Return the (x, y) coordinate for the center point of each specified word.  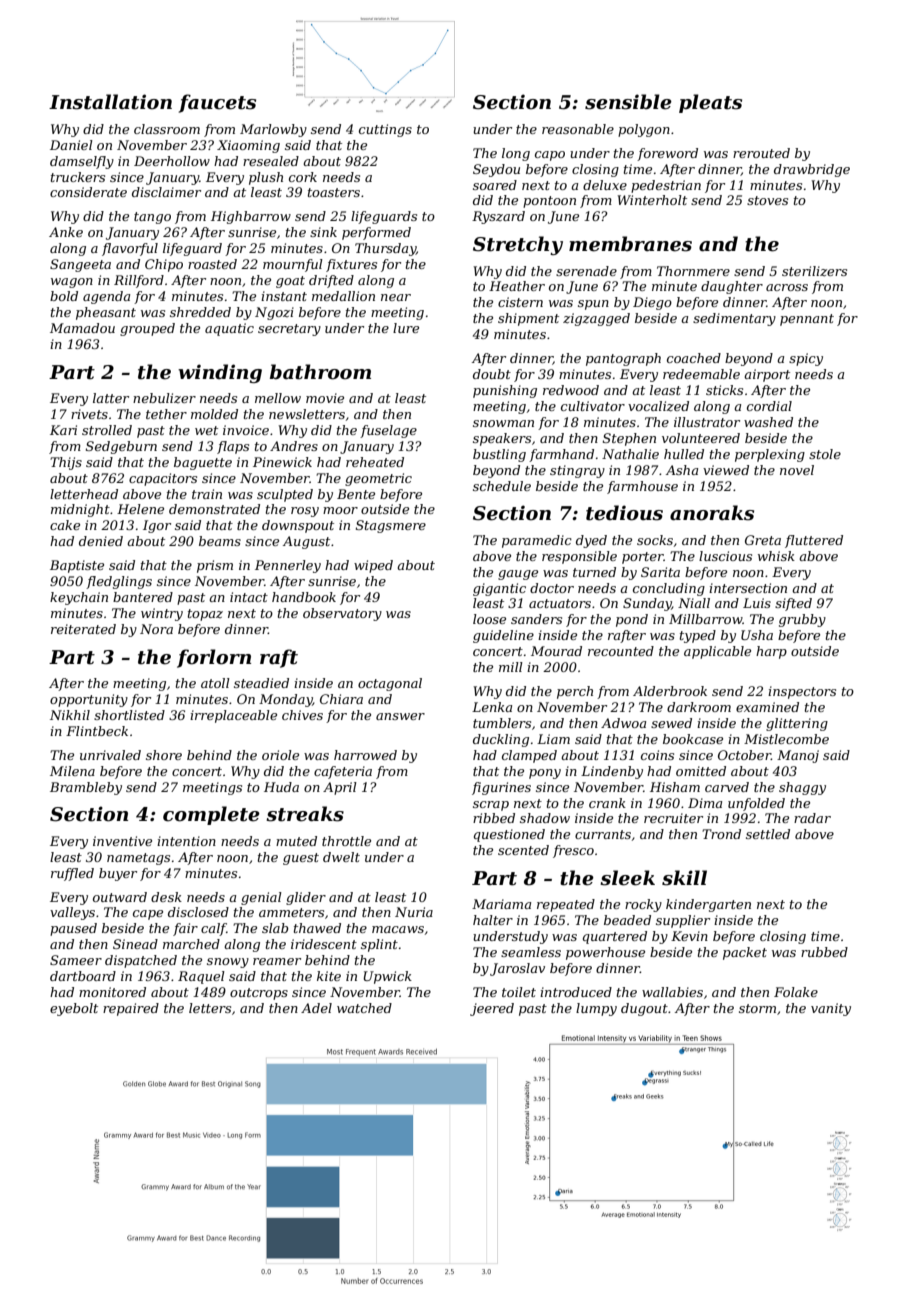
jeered (492, 1009)
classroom (167, 129)
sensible (628, 102)
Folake (796, 992)
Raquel (201, 977)
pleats (710, 103)
